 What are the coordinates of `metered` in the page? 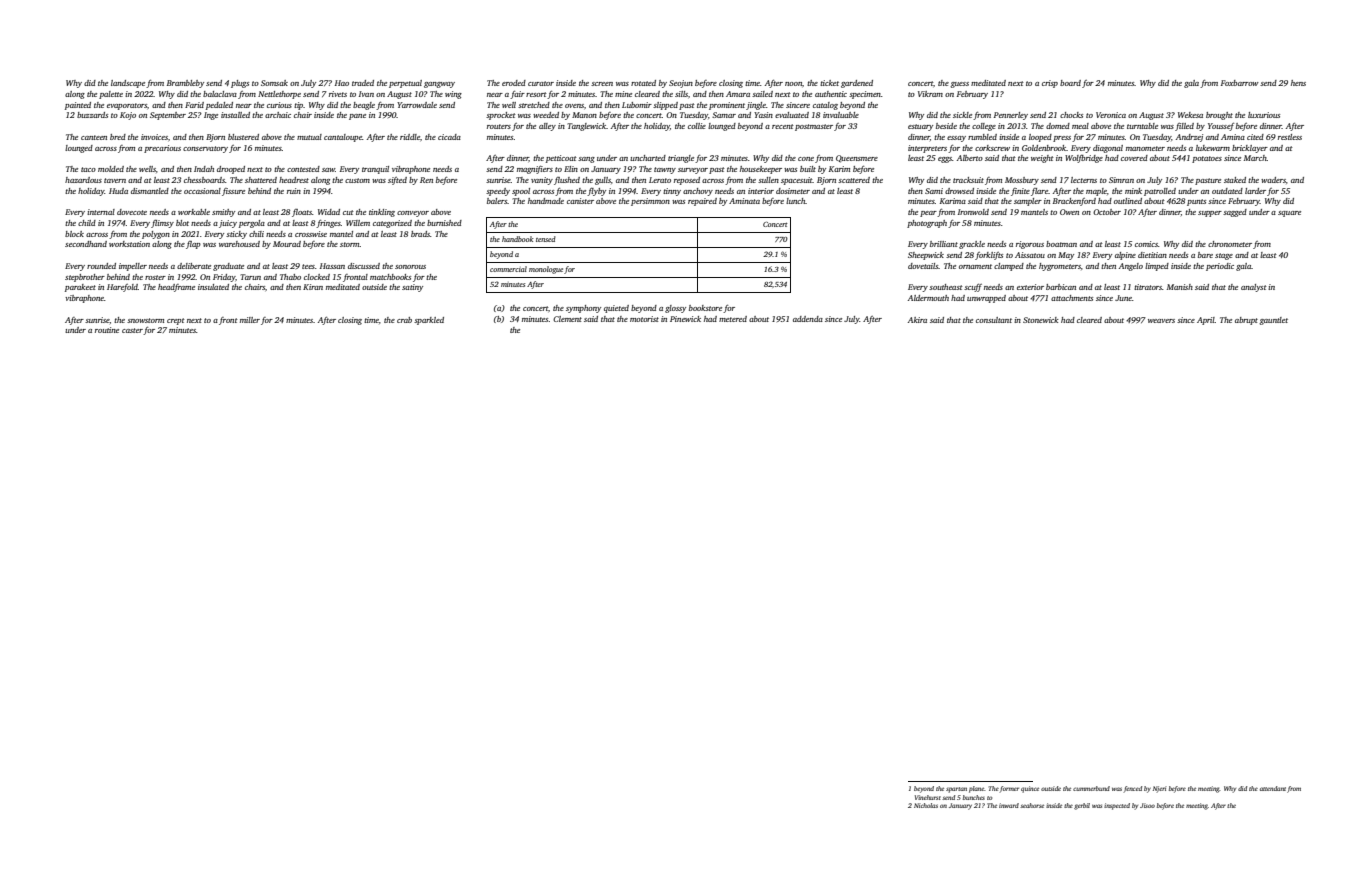 It's located at (733, 319).
